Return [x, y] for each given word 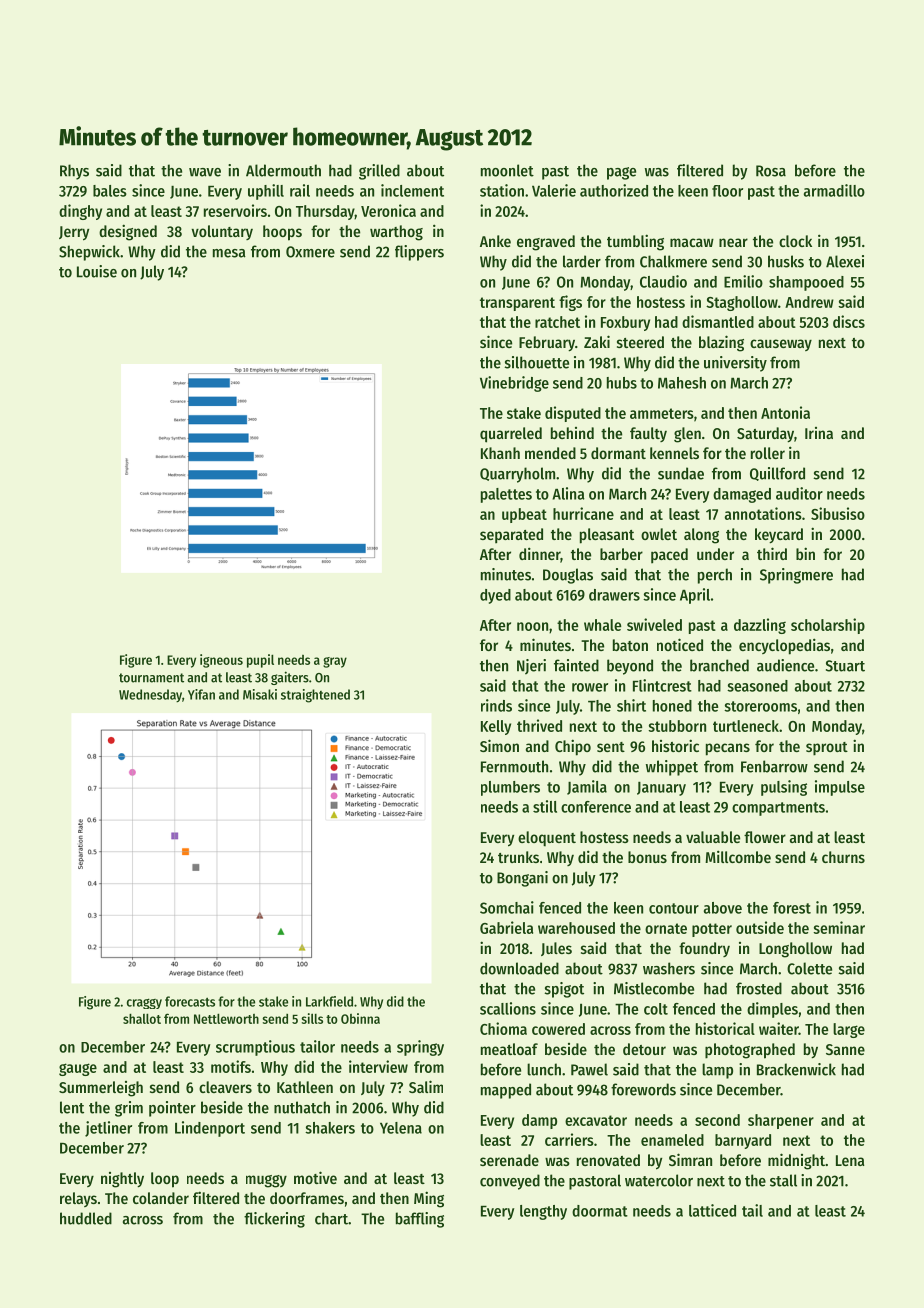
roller [768, 453]
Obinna [360, 1018]
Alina [568, 493]
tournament [151, 678]
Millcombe [738, 856]
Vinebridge [514, 384]
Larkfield [329, 1001]
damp [539, 1121]
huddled [86, 1218]
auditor [799, 493]
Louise [97, 271]
